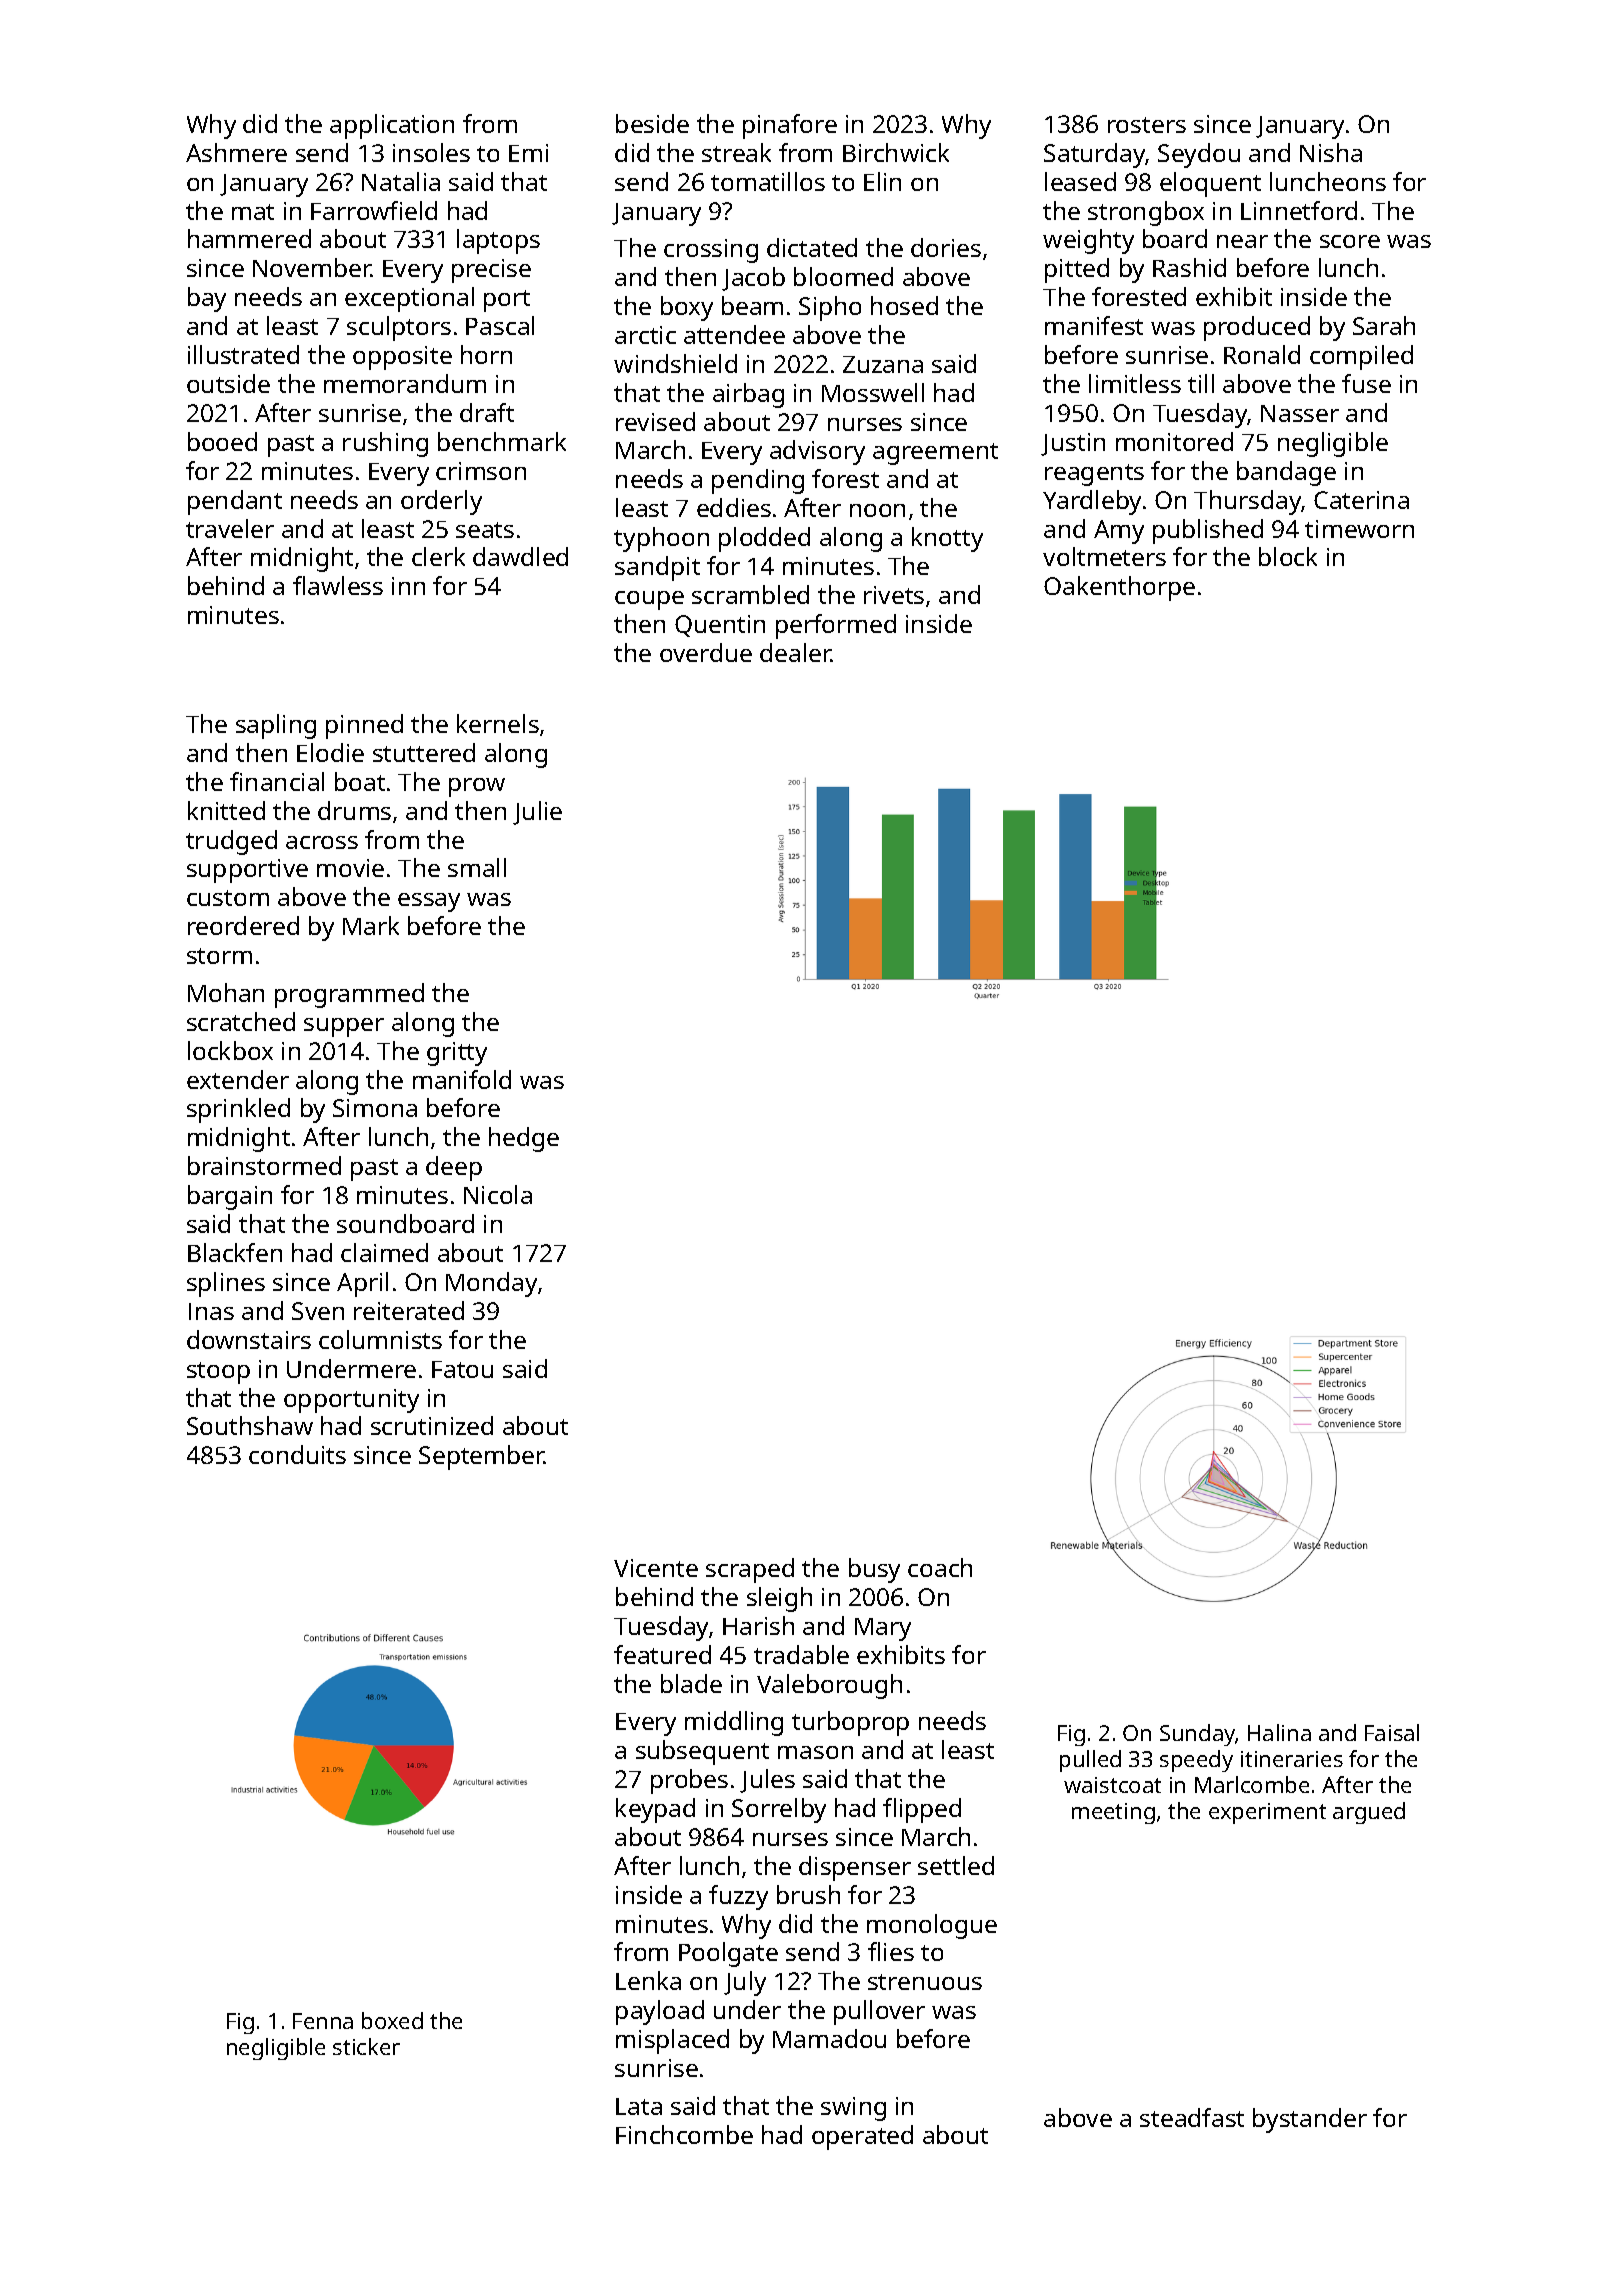  I want to click on beside, so click(652, 123).
